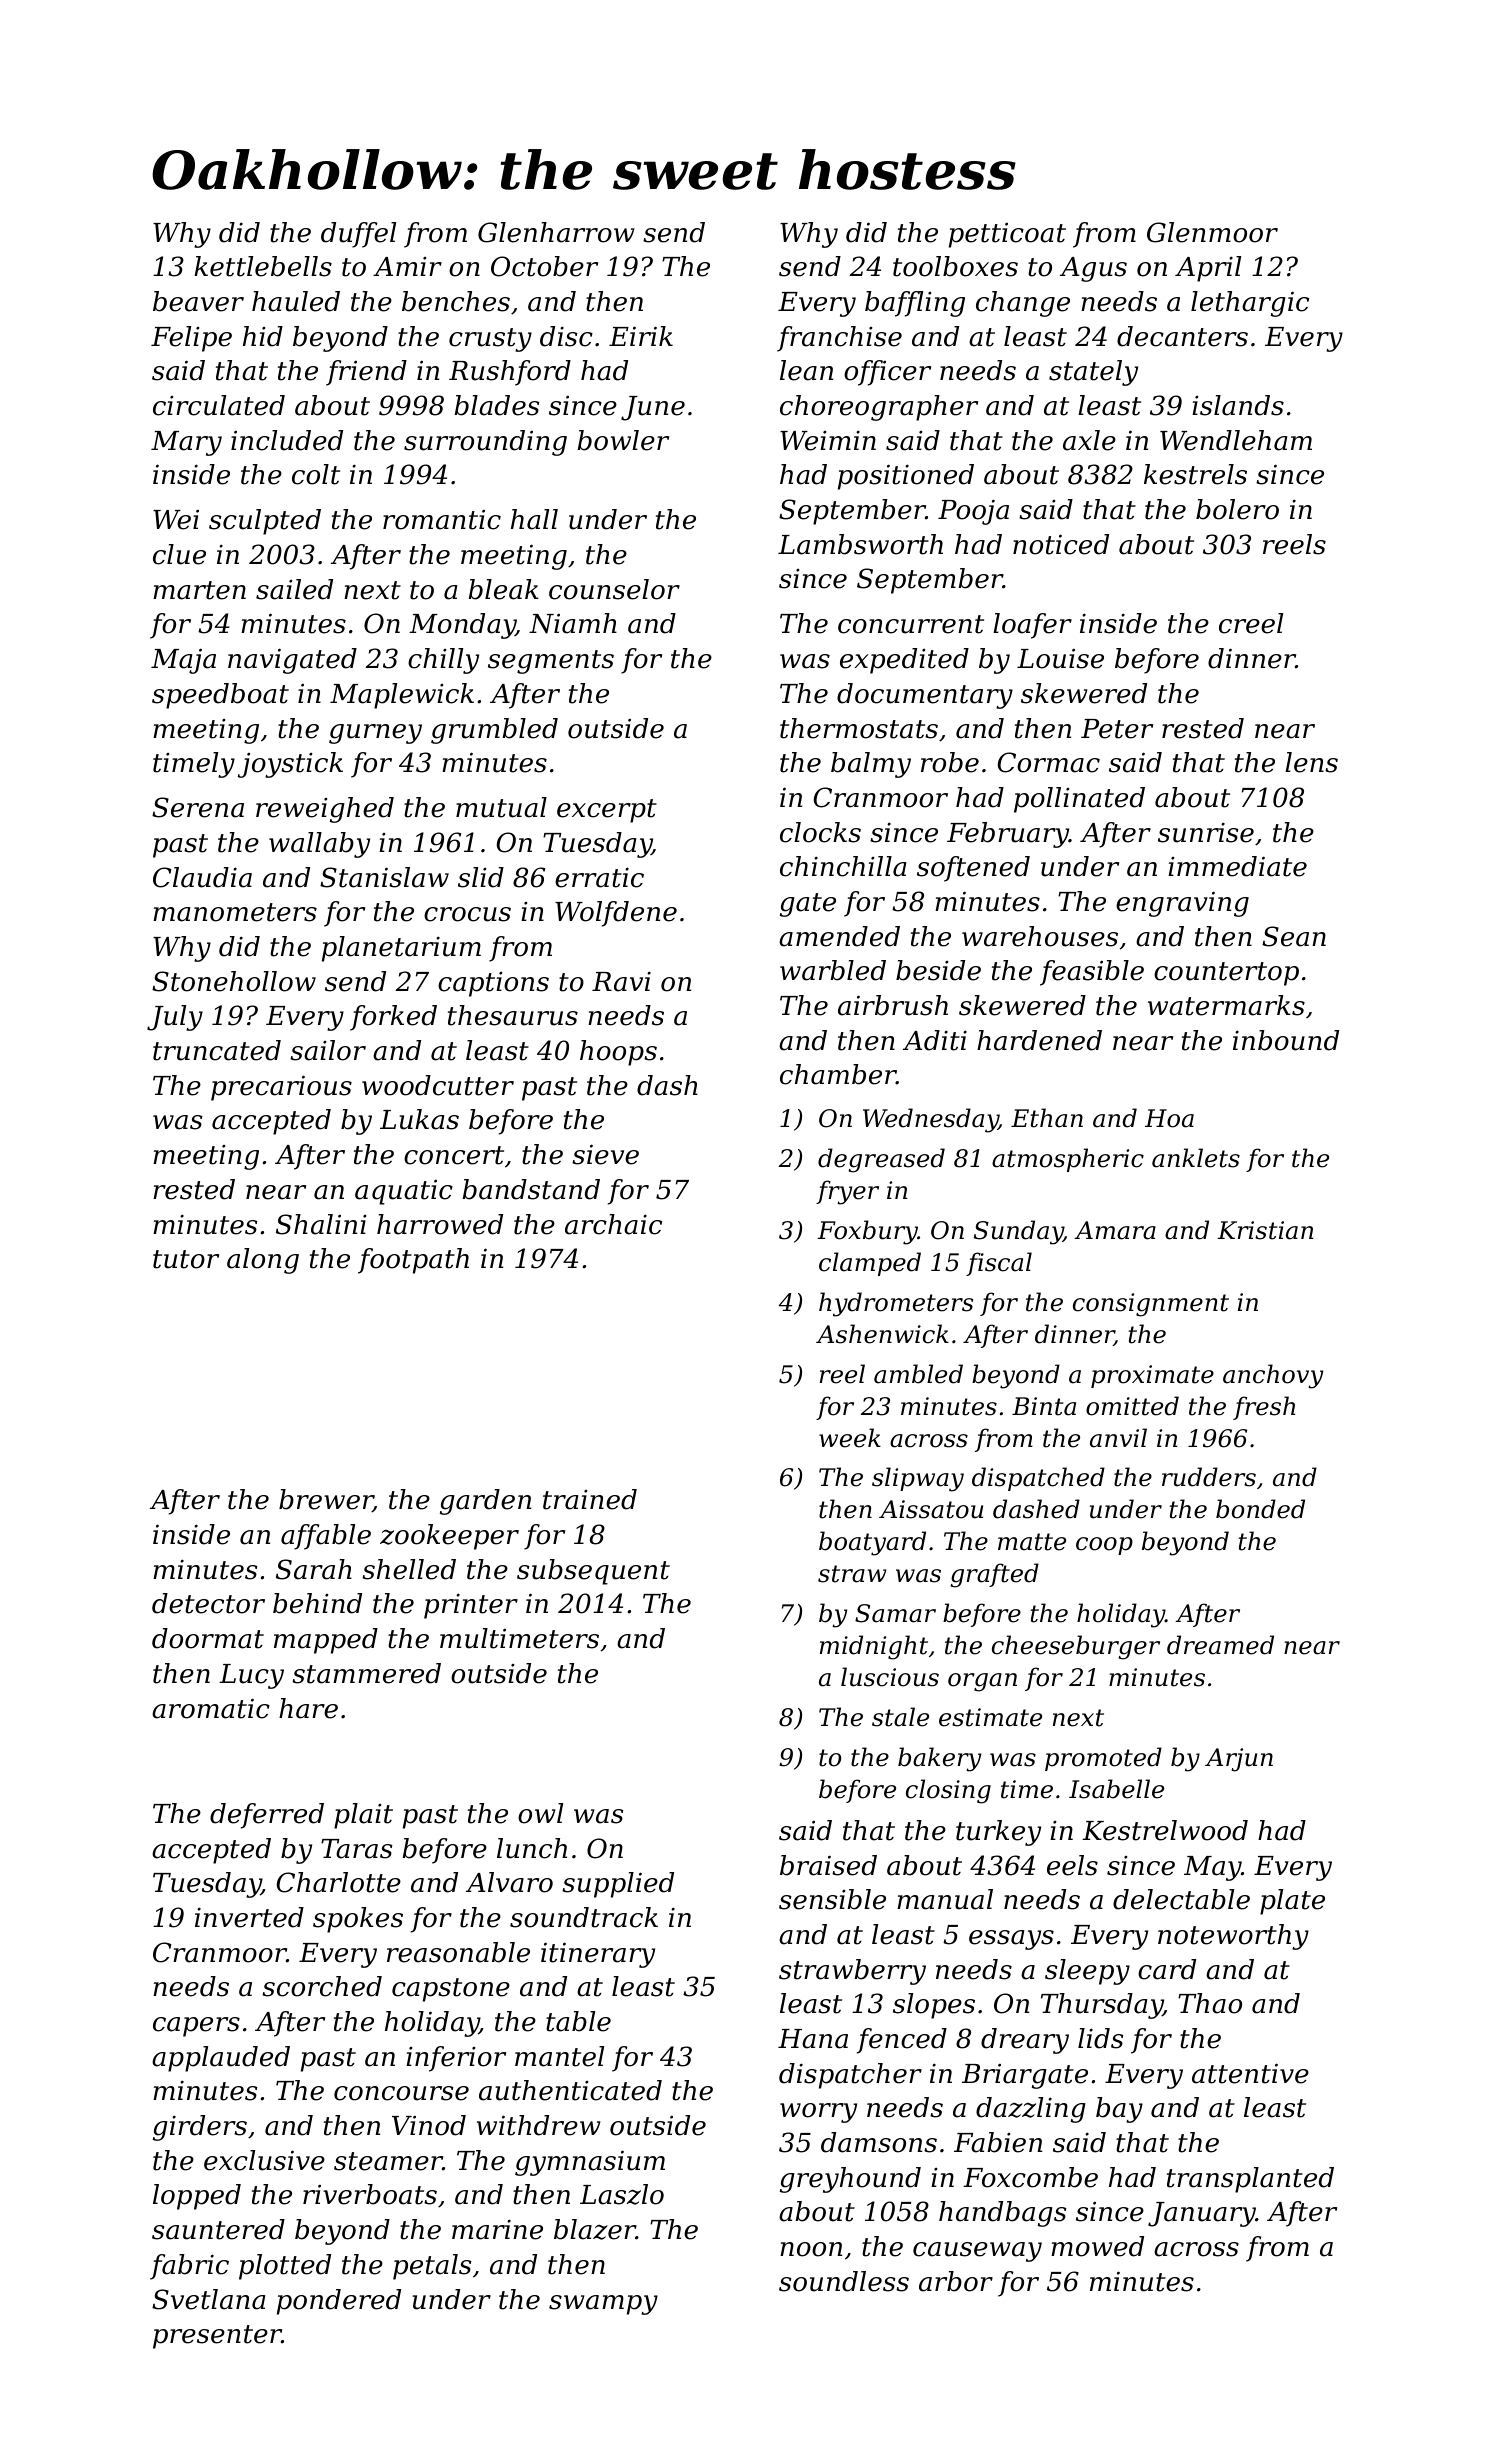 The image size is (1496, 2464). I want to click on Svetlana, so click(208, 2299).
